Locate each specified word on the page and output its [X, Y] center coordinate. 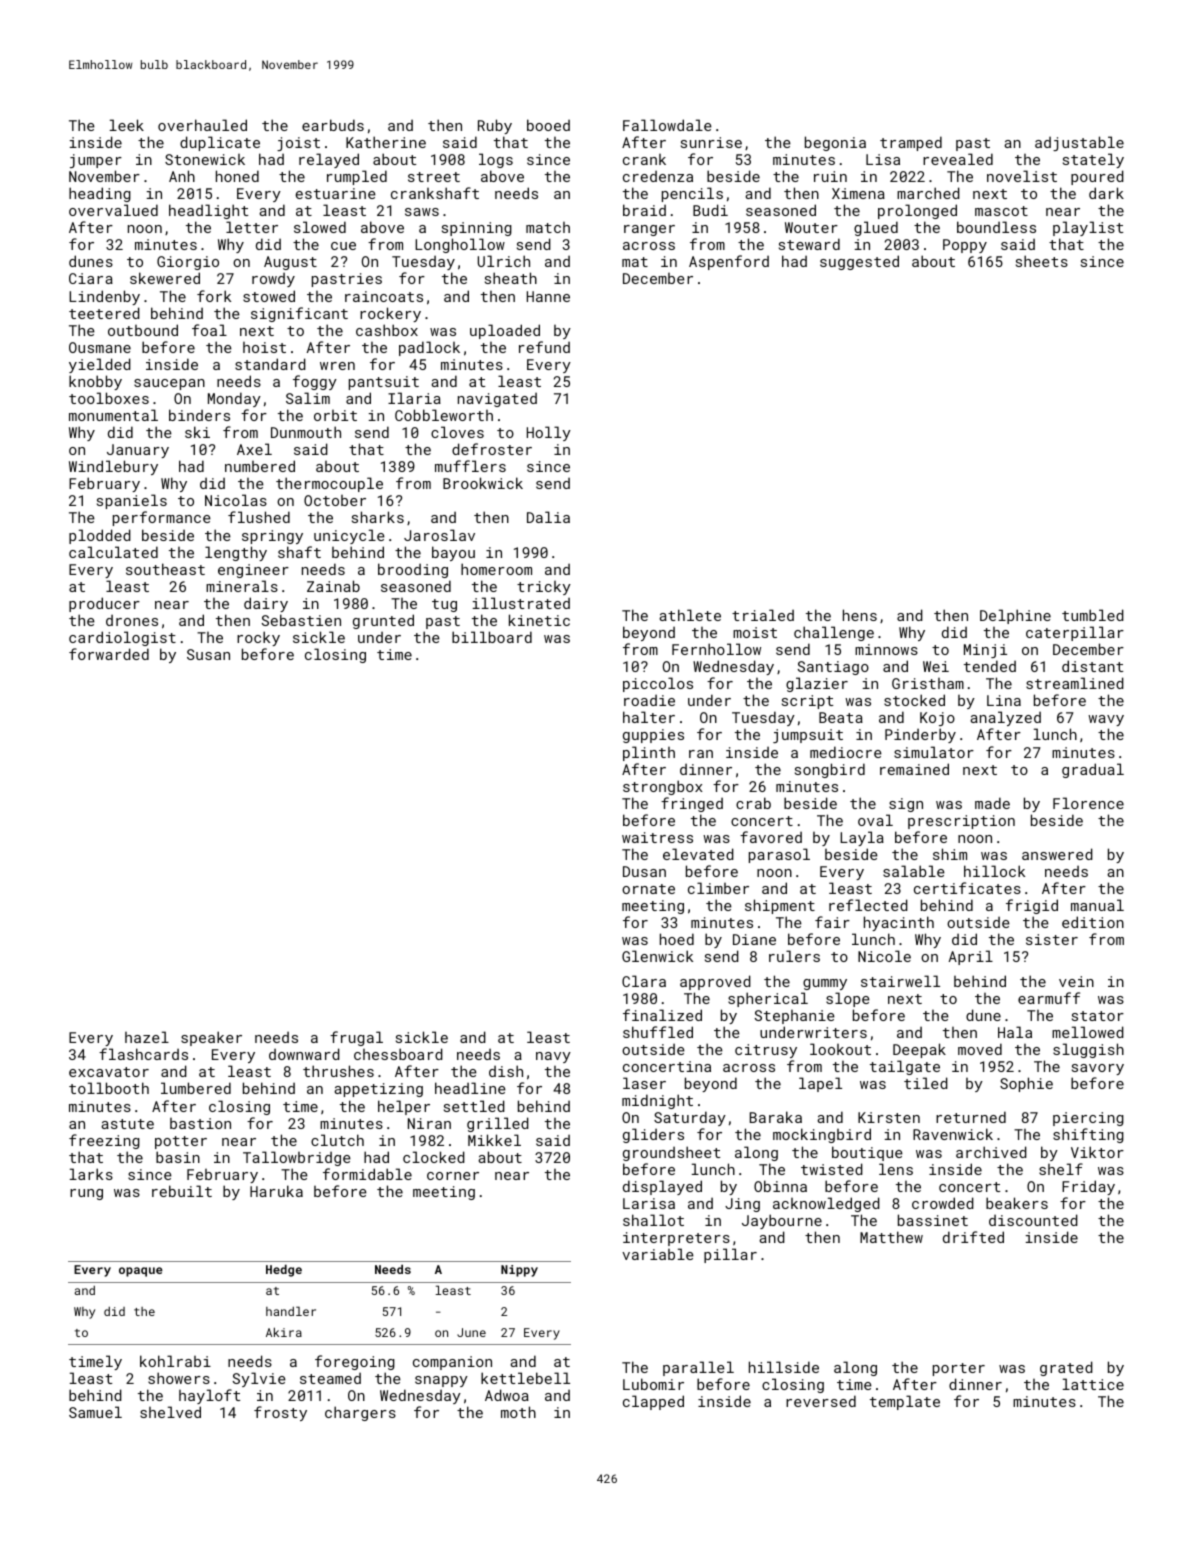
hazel [147, 1037]
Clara [644, 981]
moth [518, 1412]
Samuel [95, 1412]
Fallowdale [667, 125]
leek [127, 125]
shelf [1061, 1169]
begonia [835, 143]
